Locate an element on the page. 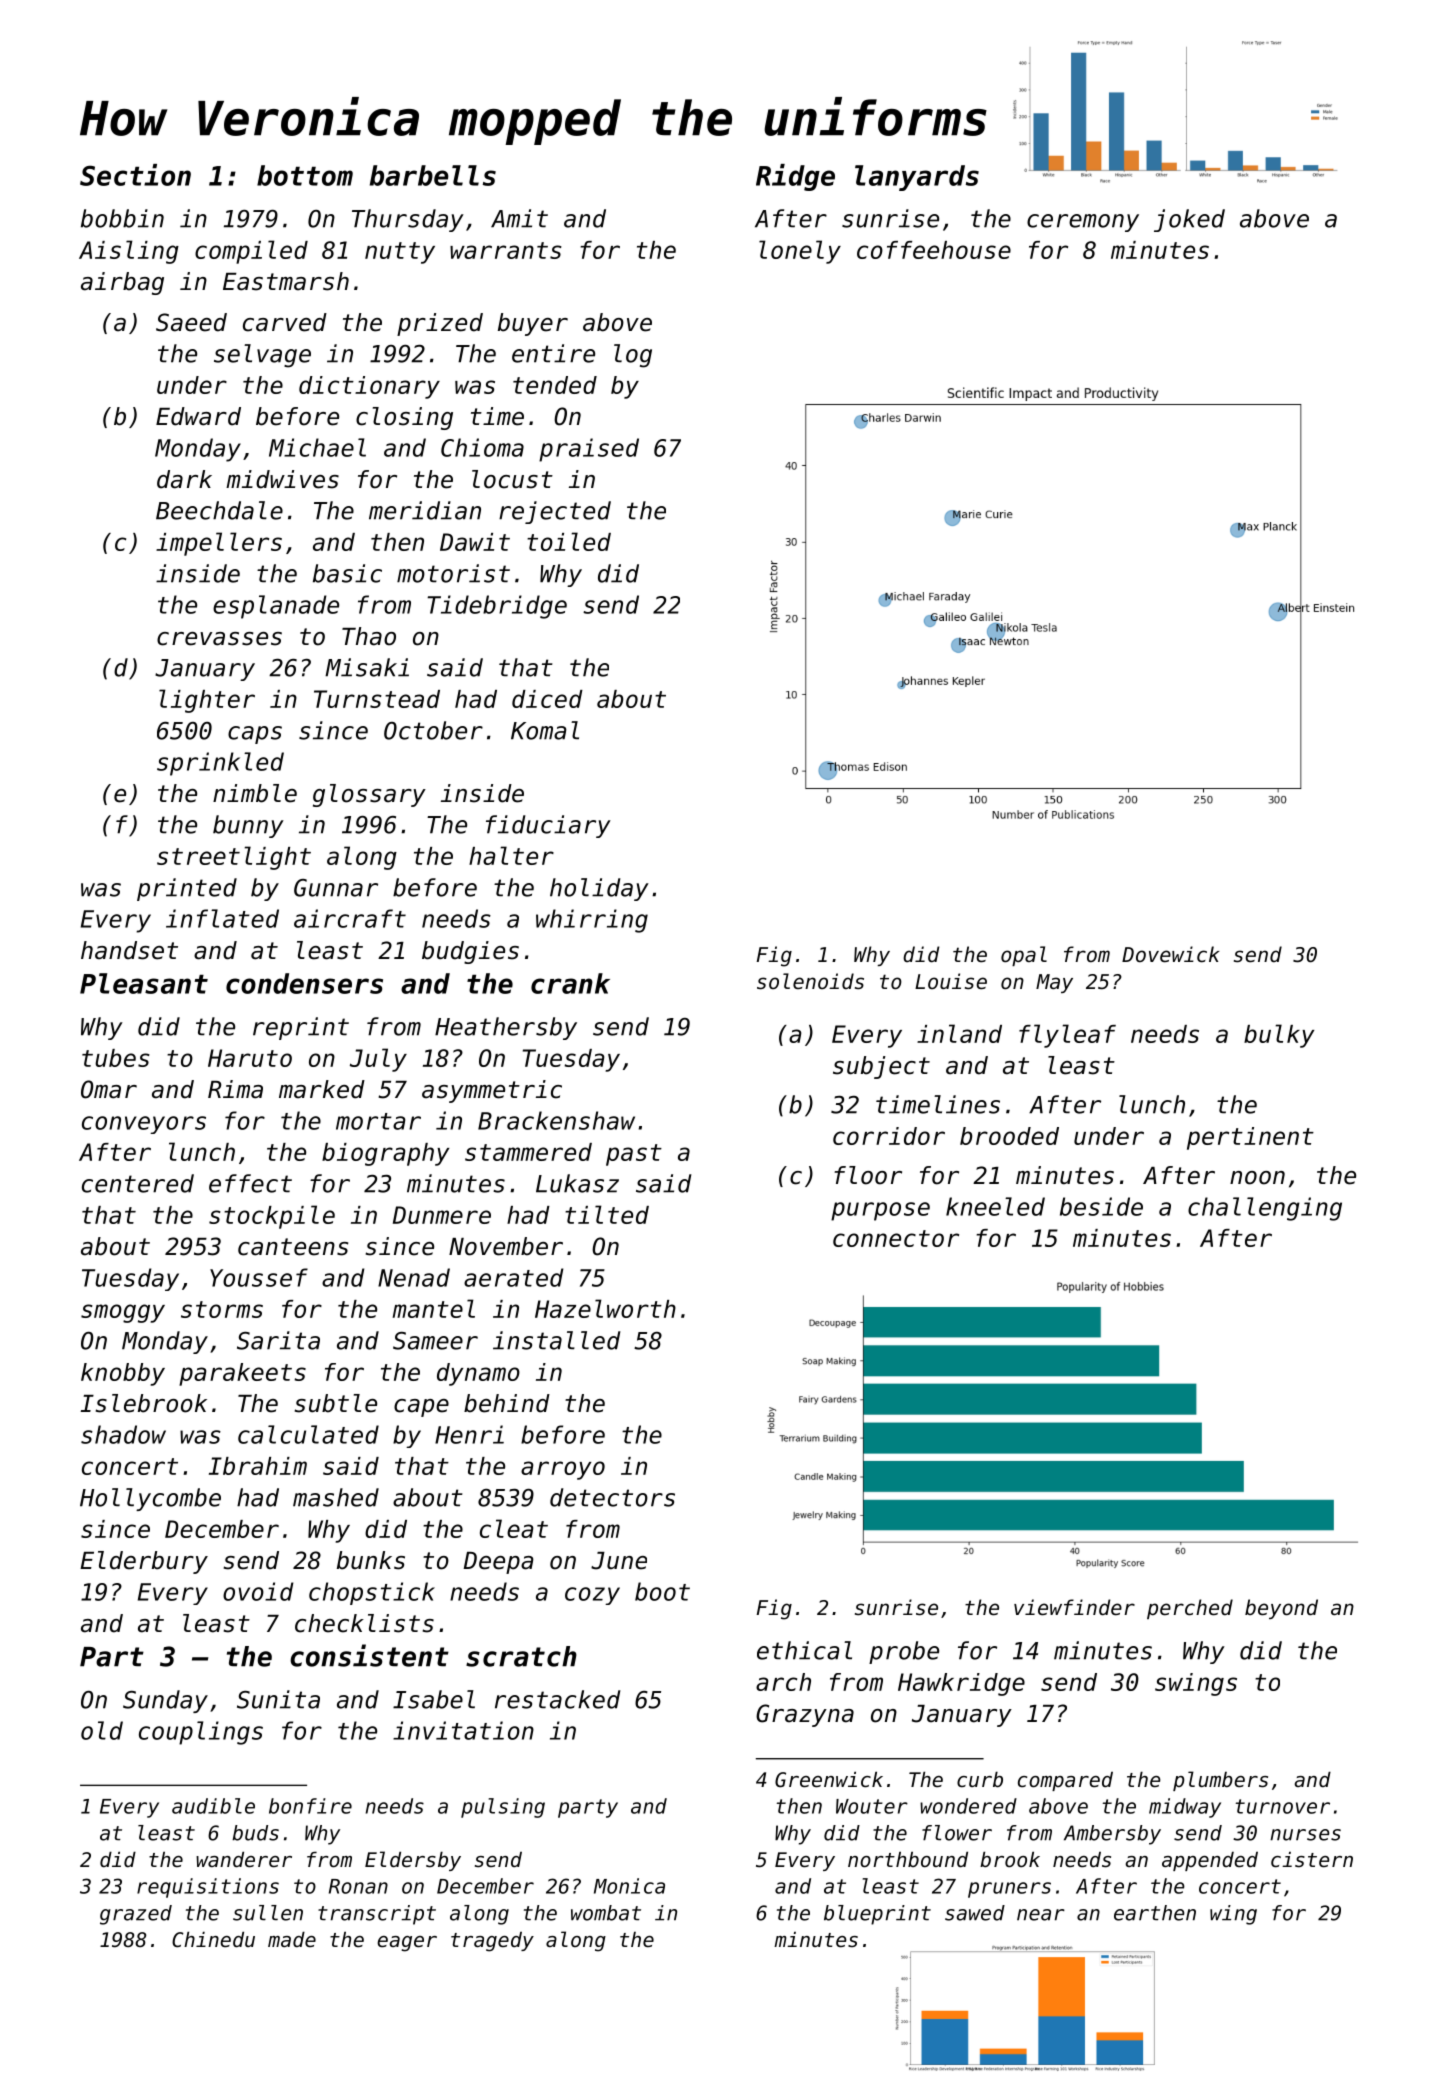 This page has width=1450, height=2100. ethical is located at coordinates (804, 1650).
